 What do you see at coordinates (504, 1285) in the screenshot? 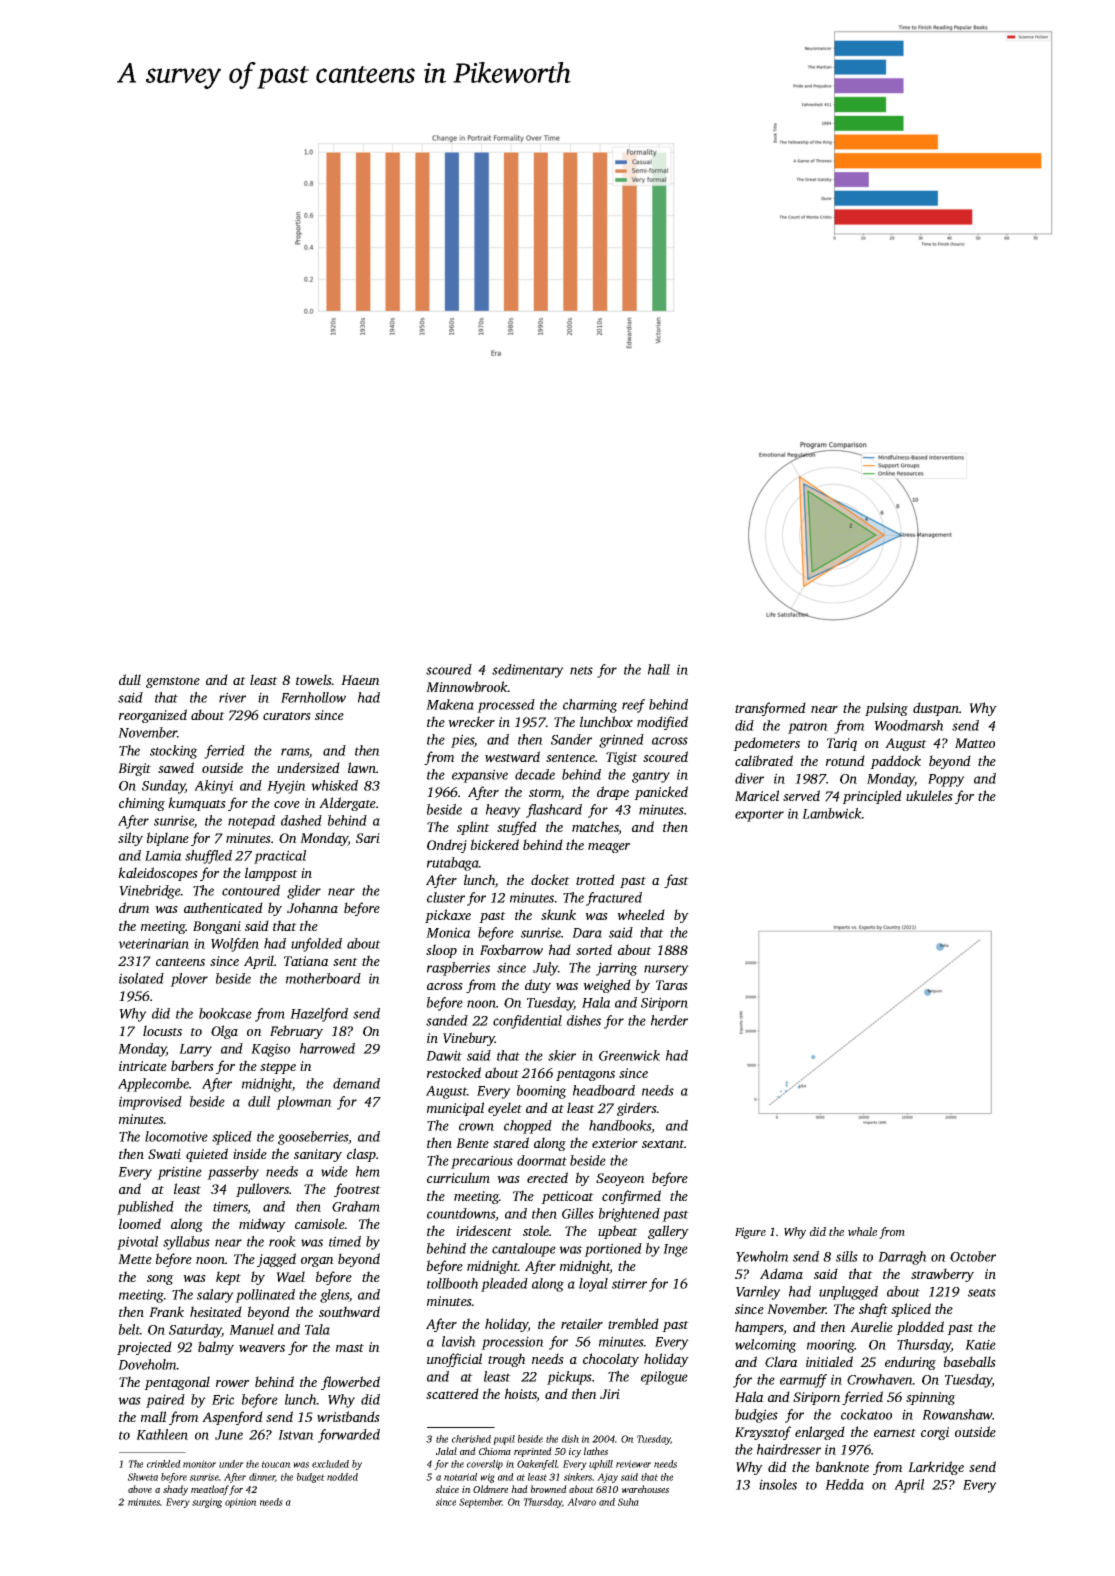
I see `pleaded` at bounding box center [504, 1285].
